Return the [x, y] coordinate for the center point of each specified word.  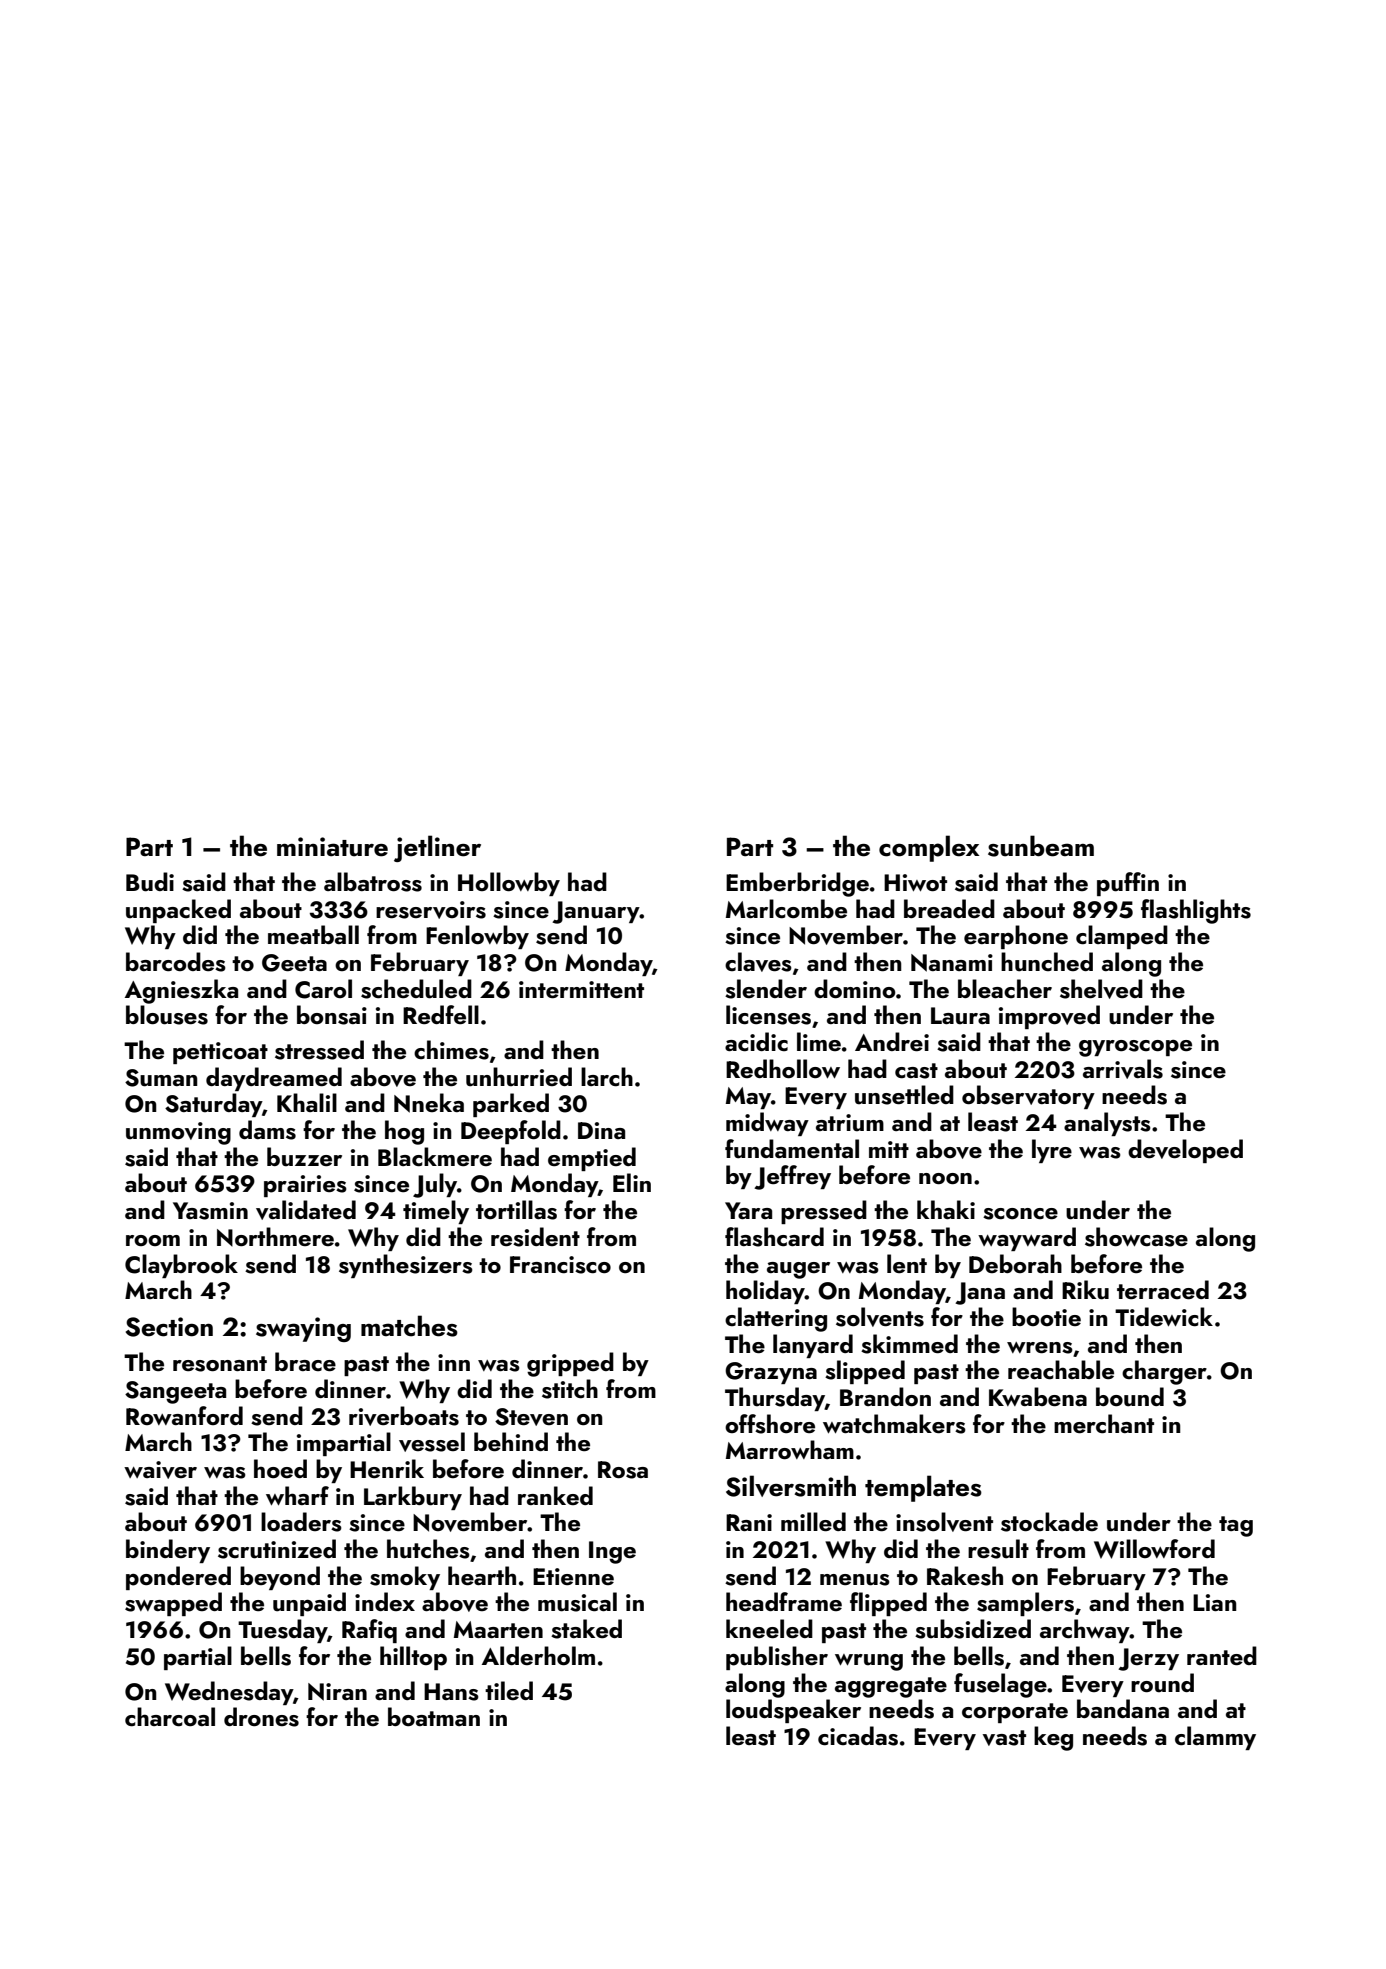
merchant [1104, 1423]
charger [1164, 1372]
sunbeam [1041, 846]
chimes [451, 1050]
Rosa [623, 1470]
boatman [434, 1716]
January [596, 912]
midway [767, 1124]
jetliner [437, 848]
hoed [280, 1468]
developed [1185, 1151]
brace [305, 1361]
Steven [531, 1417]
